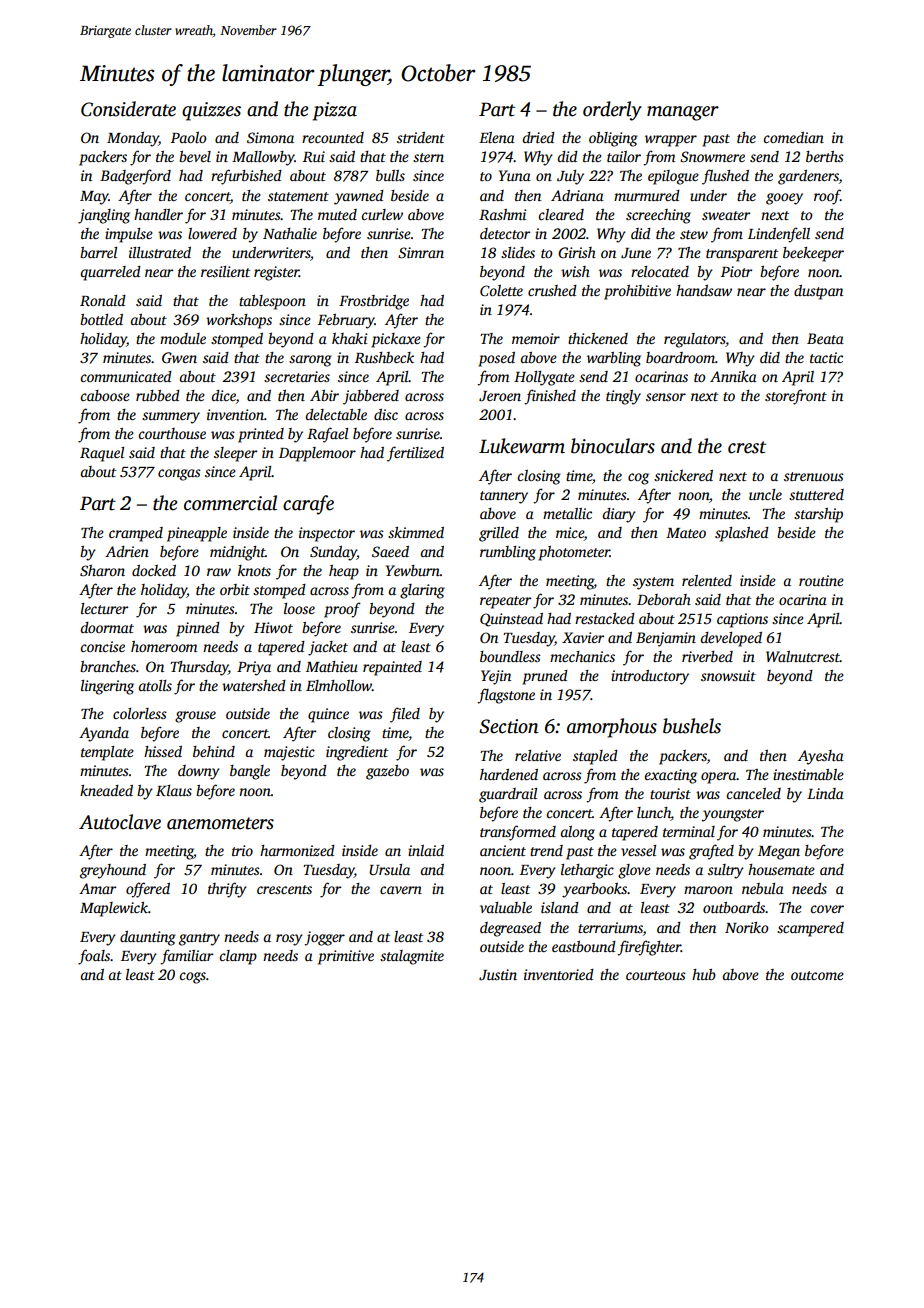 Image resolution: width=924 pixels, height=1308 pixels. I want to click on caboose, so click(105, 395).
